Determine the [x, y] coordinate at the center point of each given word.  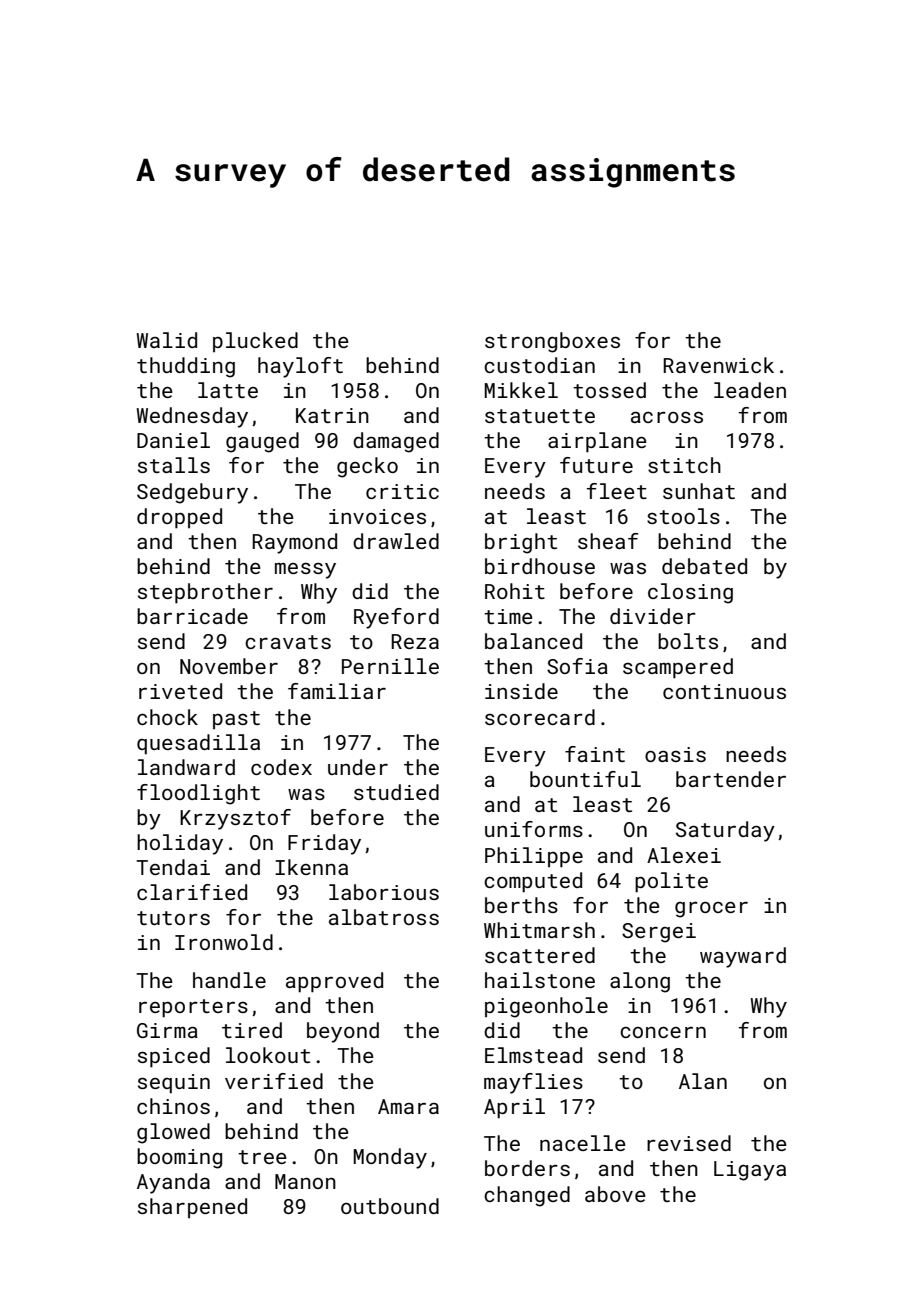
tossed [609, 390]
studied [396, 792]
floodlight [198, 794]
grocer [711, 910]
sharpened [192, 1208]
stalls [174, 465]
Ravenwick [718, 365]
